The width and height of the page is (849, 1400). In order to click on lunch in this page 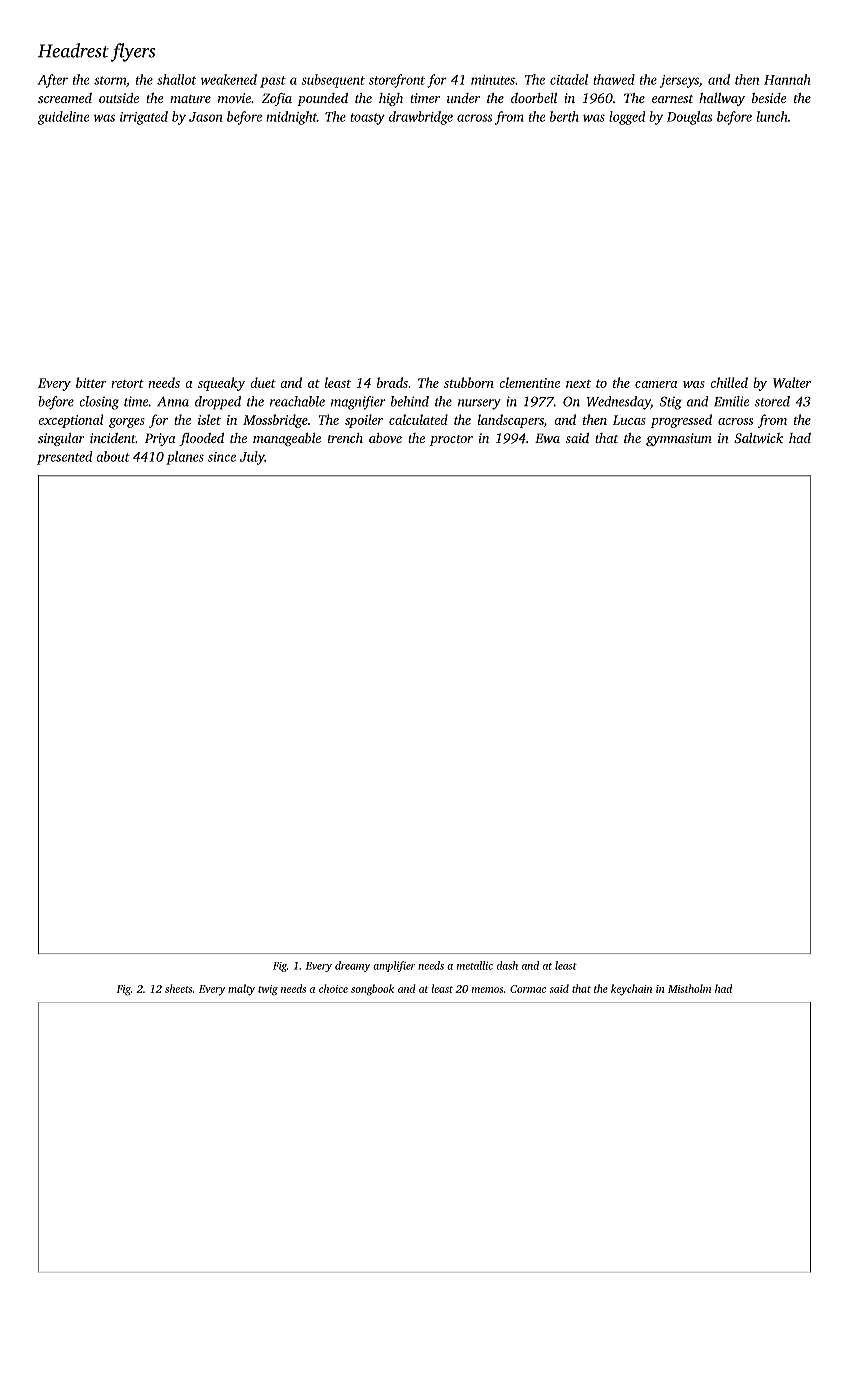, I will do `click(772, 116)`.
